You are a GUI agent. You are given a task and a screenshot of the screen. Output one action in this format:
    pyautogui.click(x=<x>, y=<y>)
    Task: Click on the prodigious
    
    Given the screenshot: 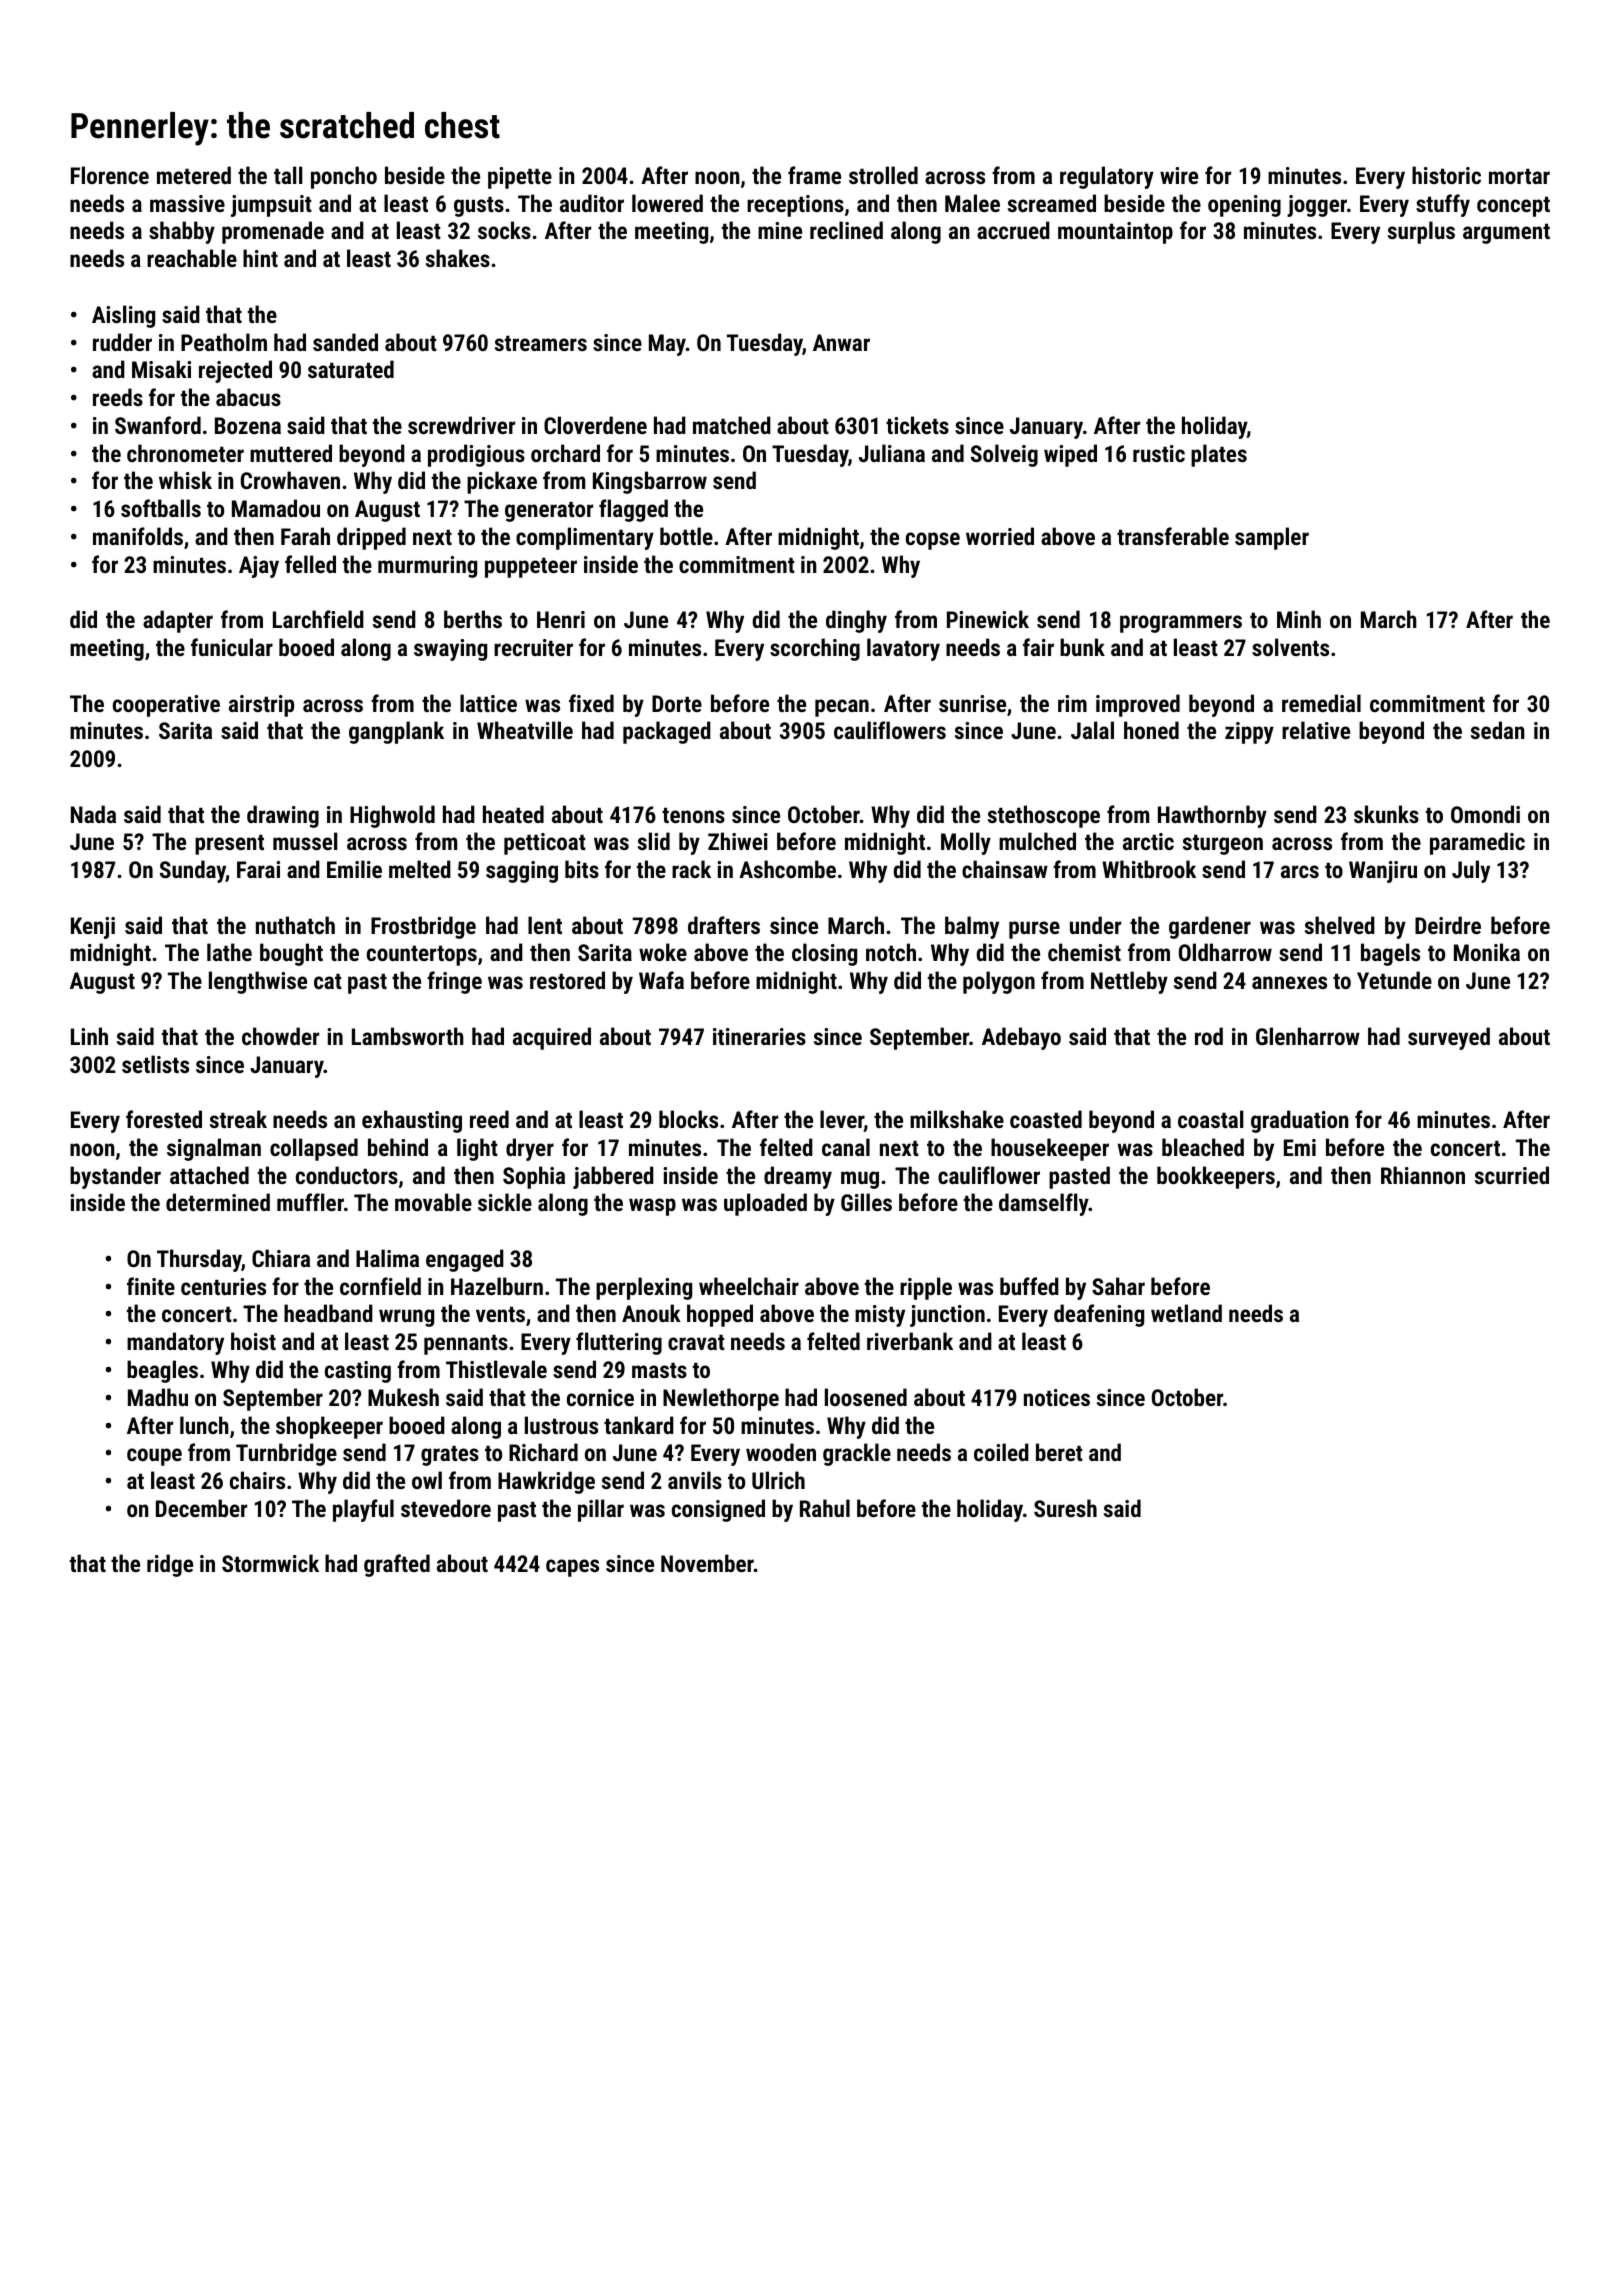 What is the action you would take?
    pyautogui.click(x=476, y=455)
